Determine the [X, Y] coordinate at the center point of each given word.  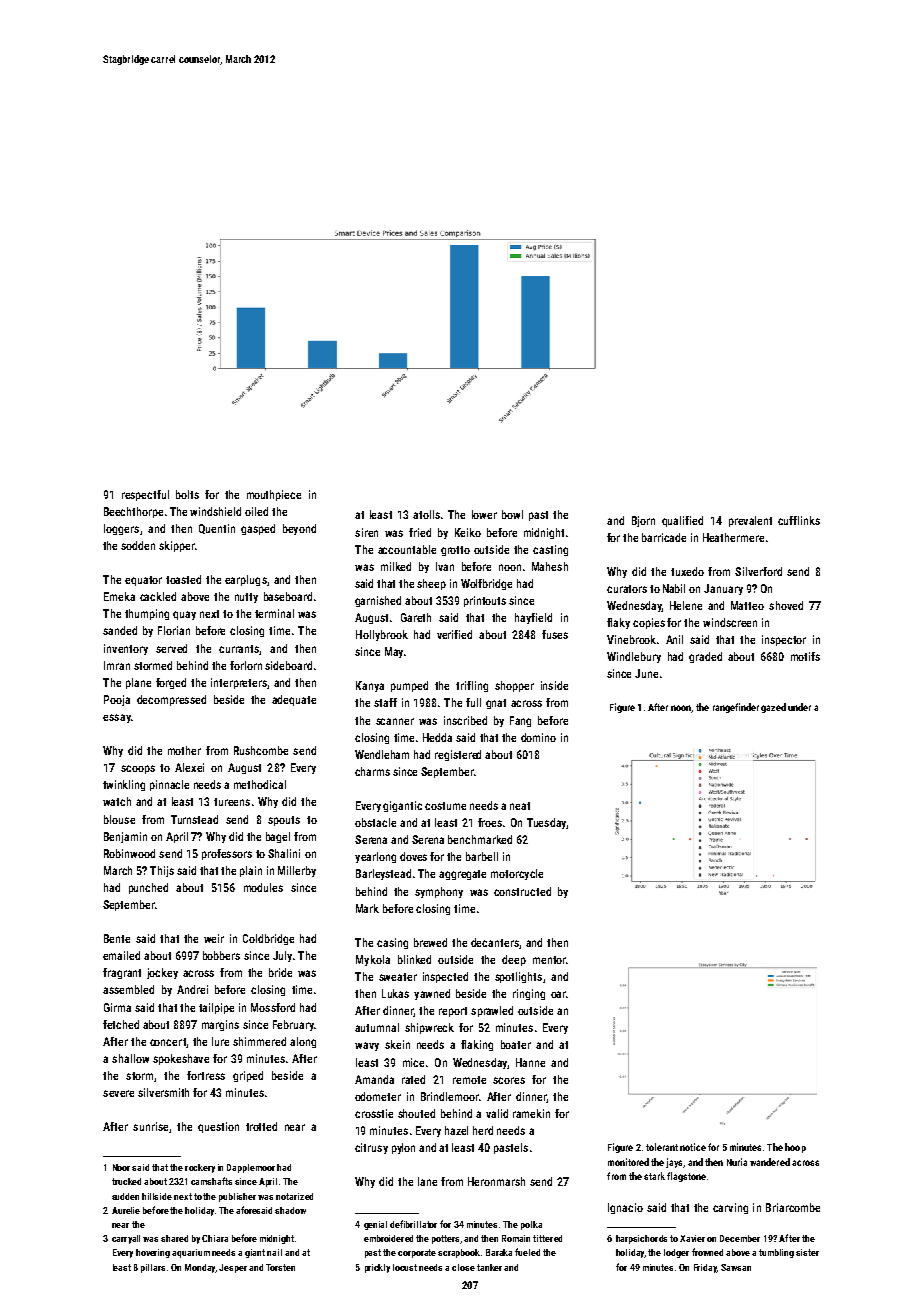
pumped [409, 686]
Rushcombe [261, 750]
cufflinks [799, 520]
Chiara [215, 1238]
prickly [377, 1268]
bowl [512, 514]
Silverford [758, 571]
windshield [215, 511]
